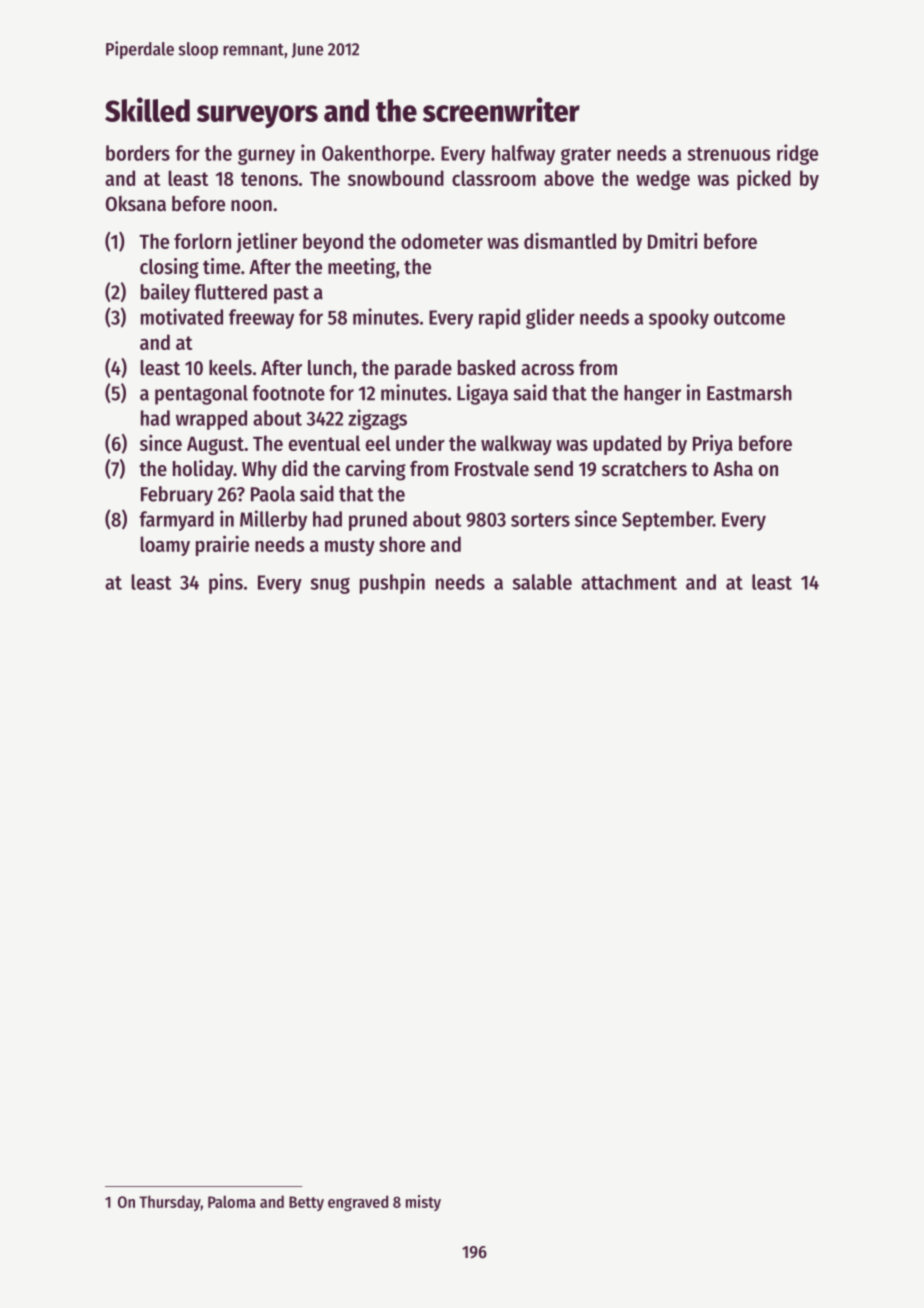 The height and width of the screenshot is (1308, 924). I want to click on past, so click(291, 295).
